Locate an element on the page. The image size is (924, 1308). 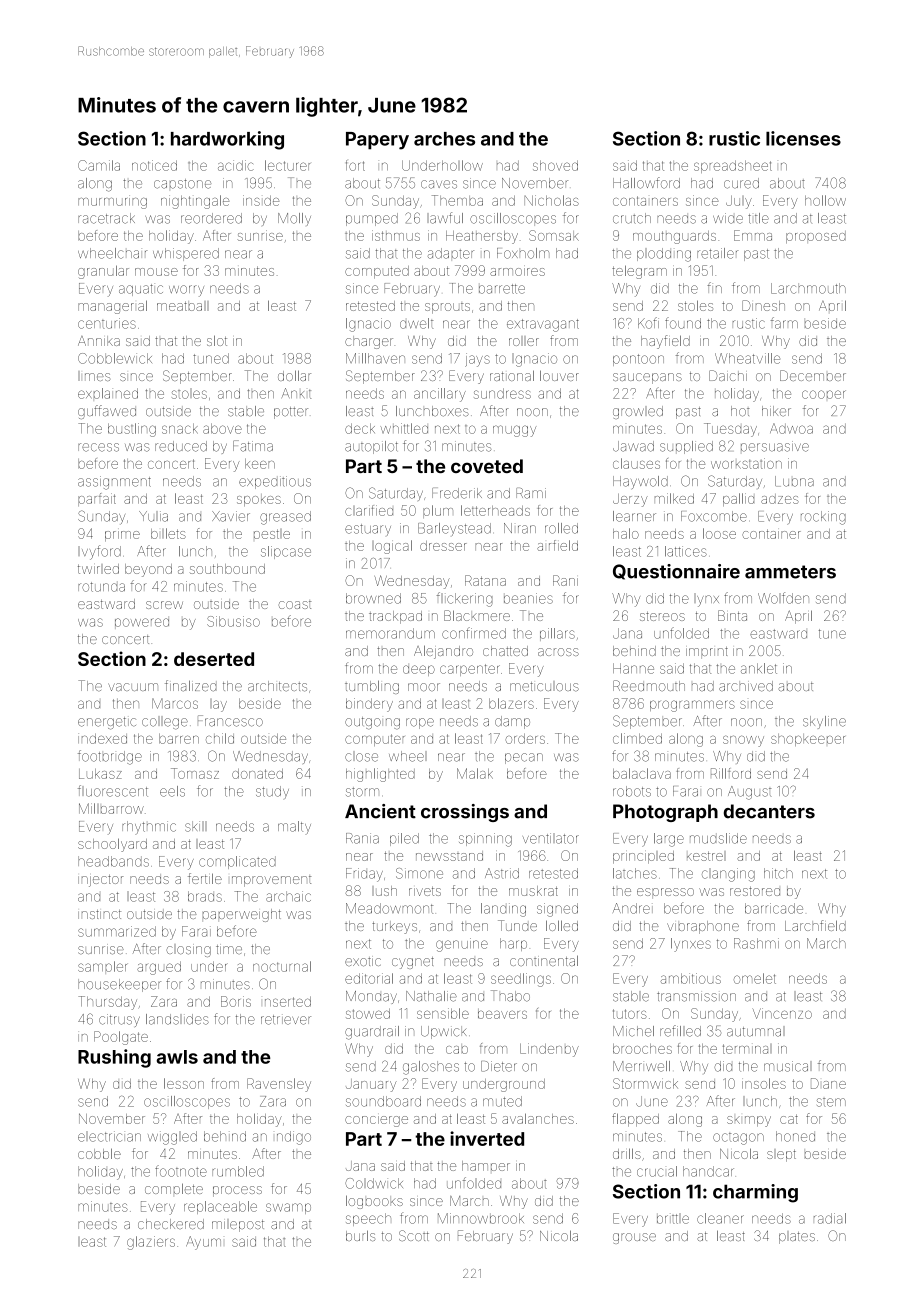
rolled is located at coordinates (561, 528).
